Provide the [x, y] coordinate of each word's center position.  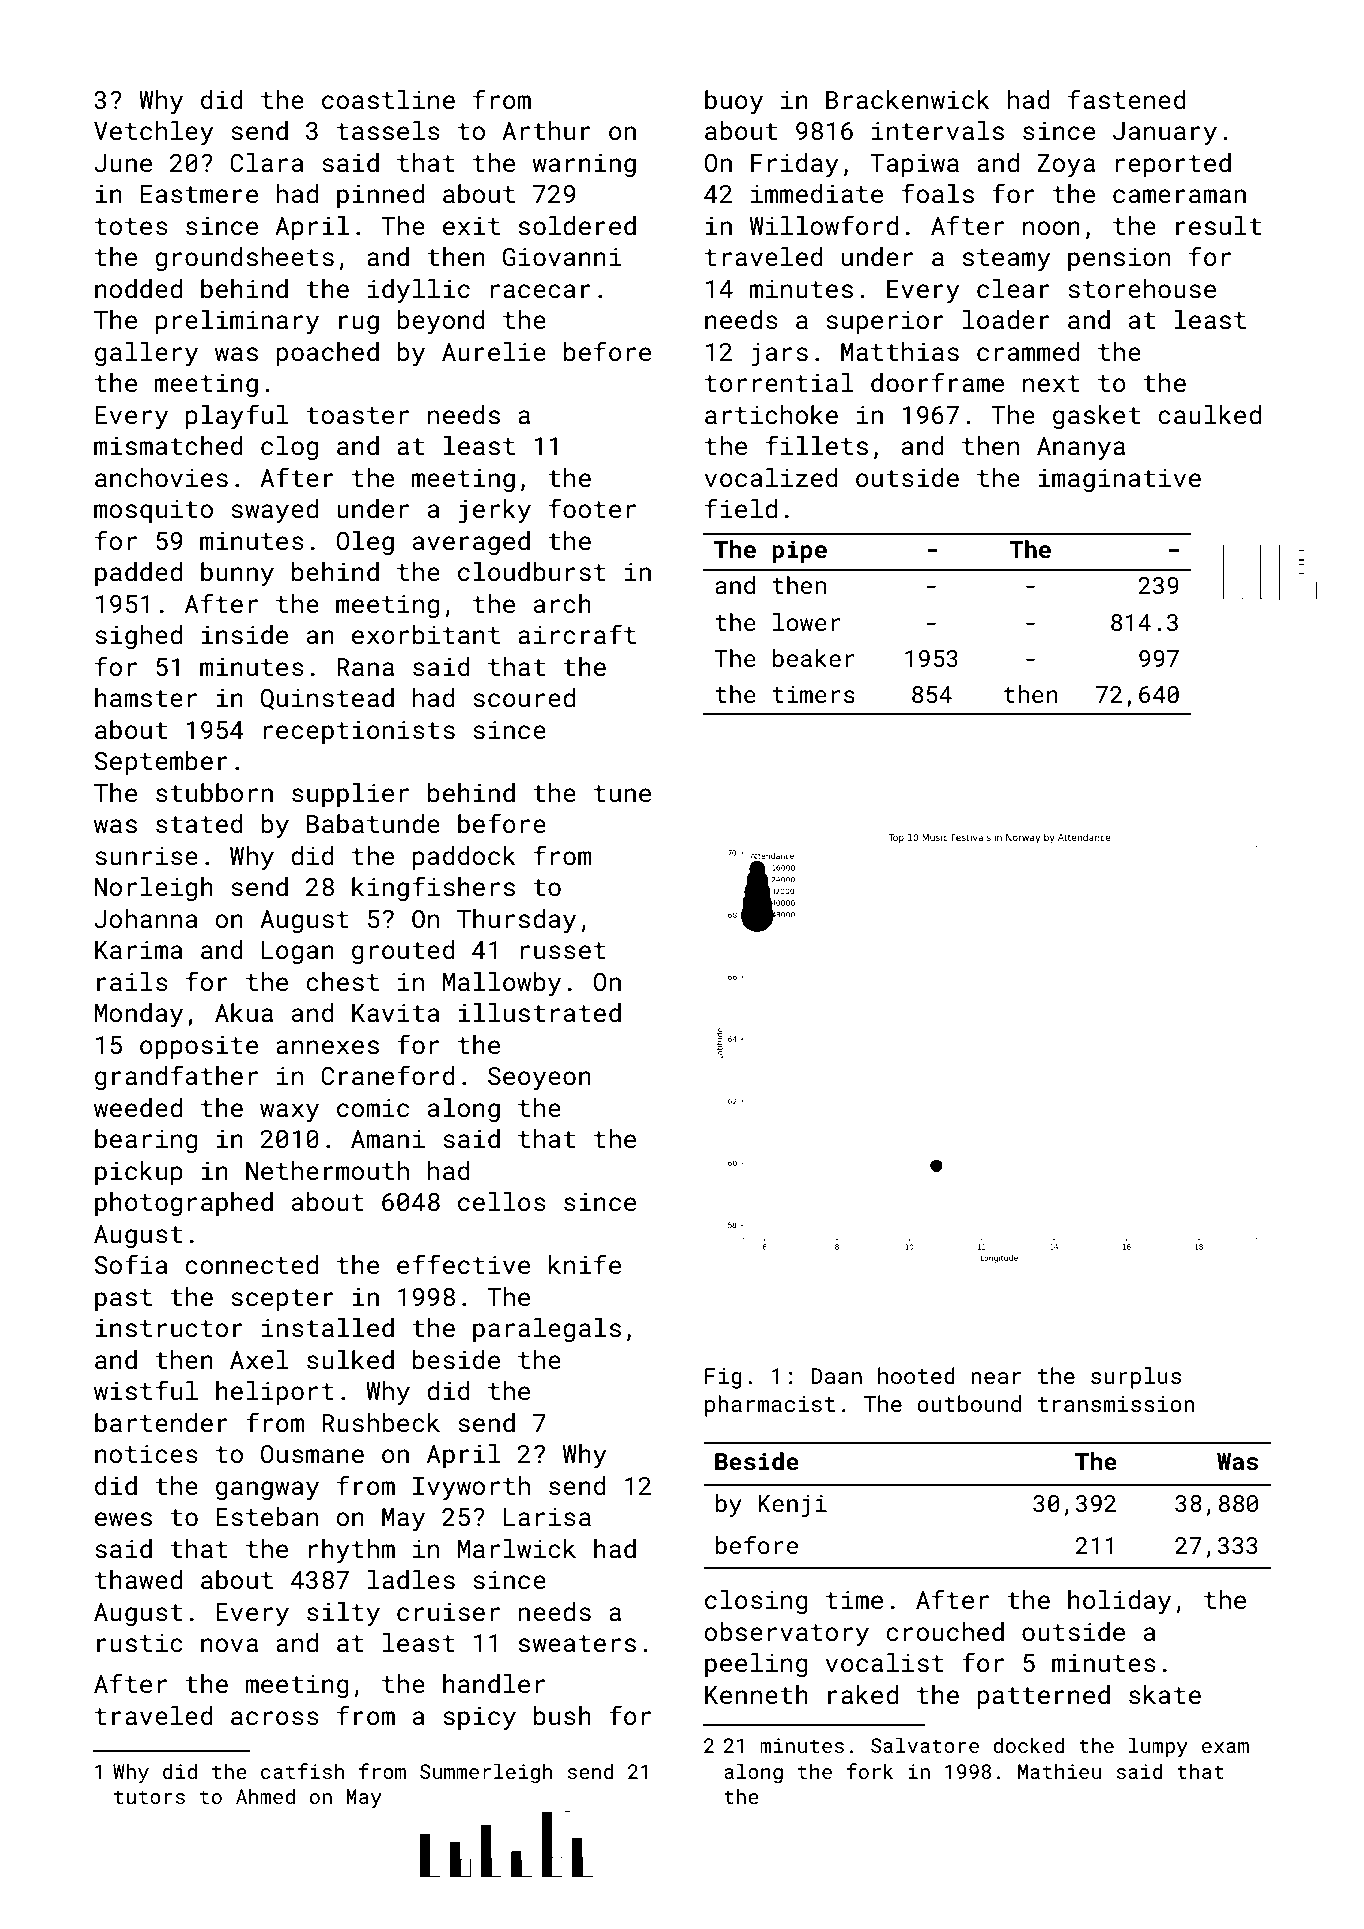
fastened [1127, 99]
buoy [734, 102]
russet [563, 951]
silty [343, 1614]
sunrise [146, 856]
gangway [267, 1491]
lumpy [1158, 1747]
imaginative [1119, 480]
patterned [1043, 1697]
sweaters [577, 1644]
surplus [1136, 1378]
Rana [365, 667]
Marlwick [517, 1549]
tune [622, 793]
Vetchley [154, 133]
